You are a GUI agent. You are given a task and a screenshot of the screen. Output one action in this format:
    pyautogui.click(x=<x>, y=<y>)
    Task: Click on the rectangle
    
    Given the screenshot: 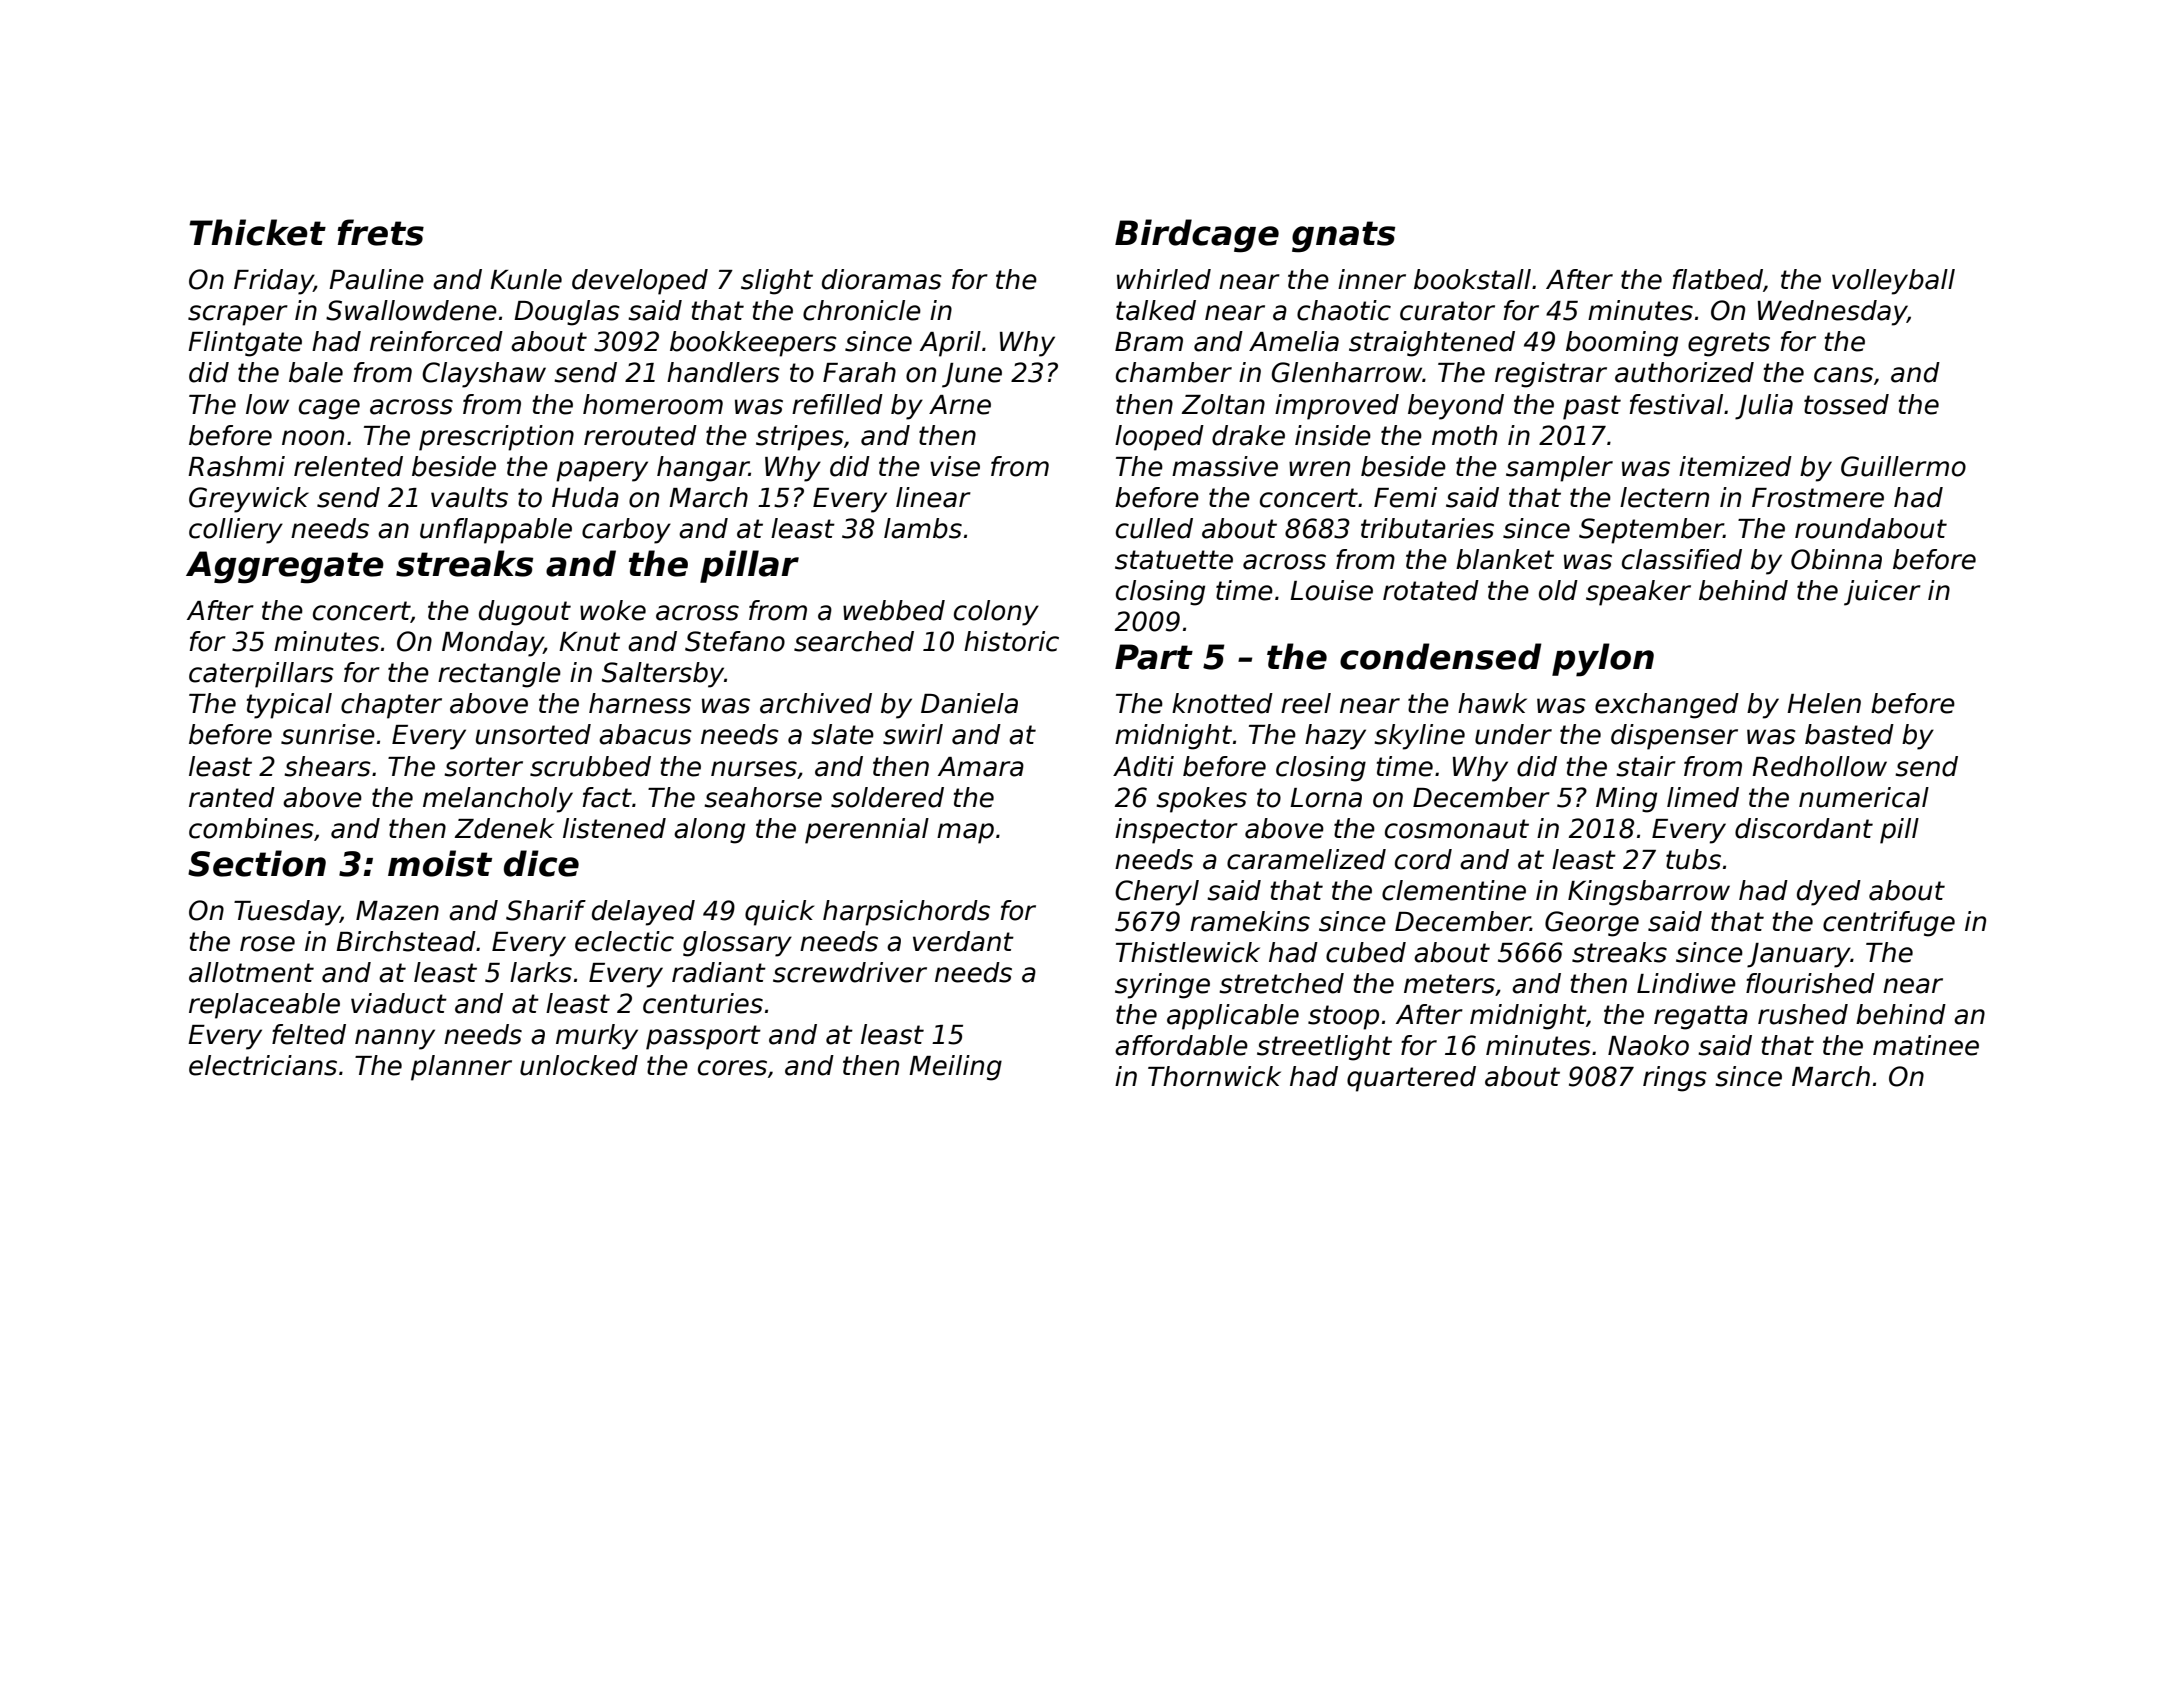 What is the action you would take?
    pyautogui.click(x=499, y=675)
